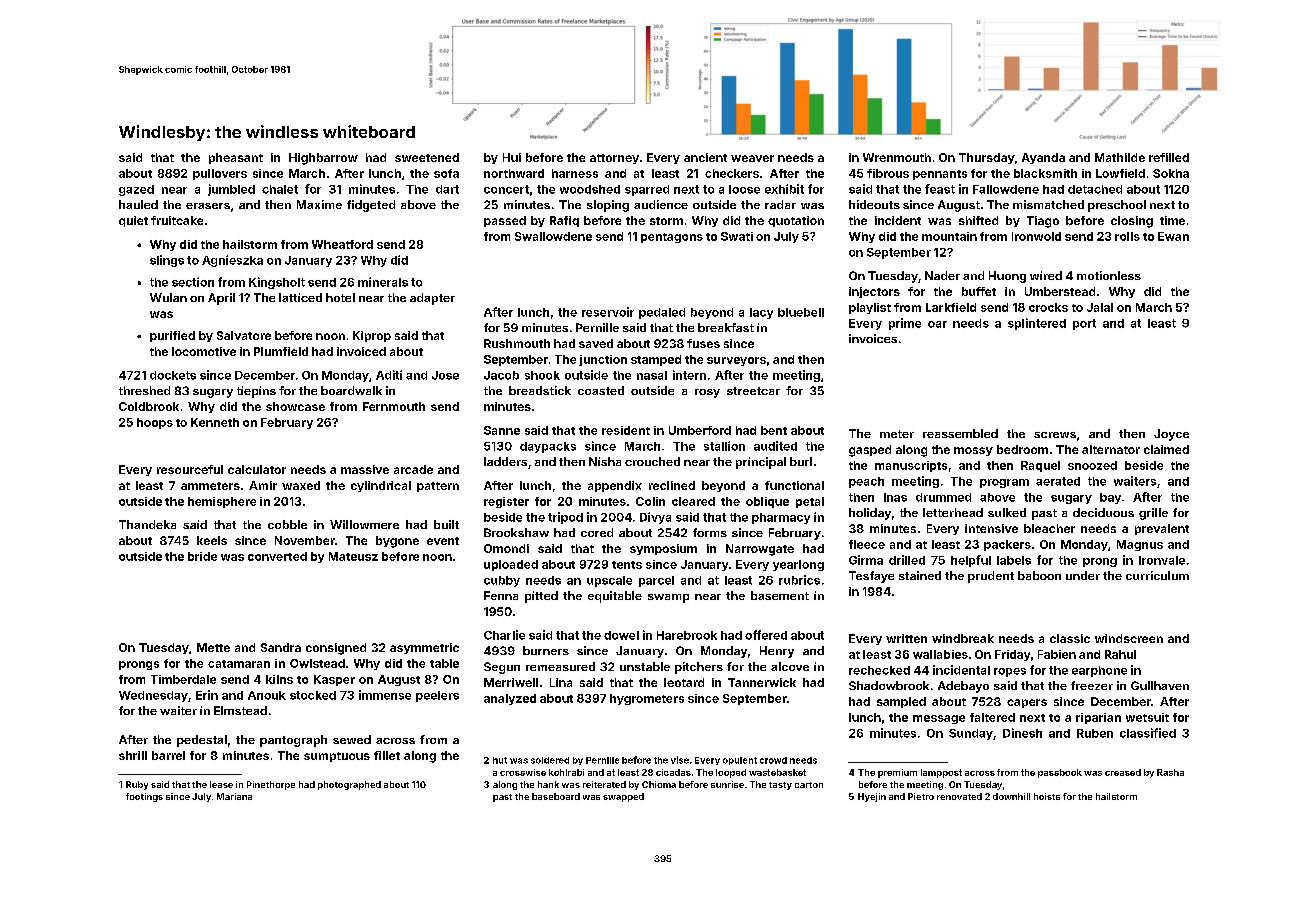 The height and width of the document is (924, 1308). What do you see at coordinates (1171, 435) in the document?
I see `Joyce` at bounding box center [1171, 435].
